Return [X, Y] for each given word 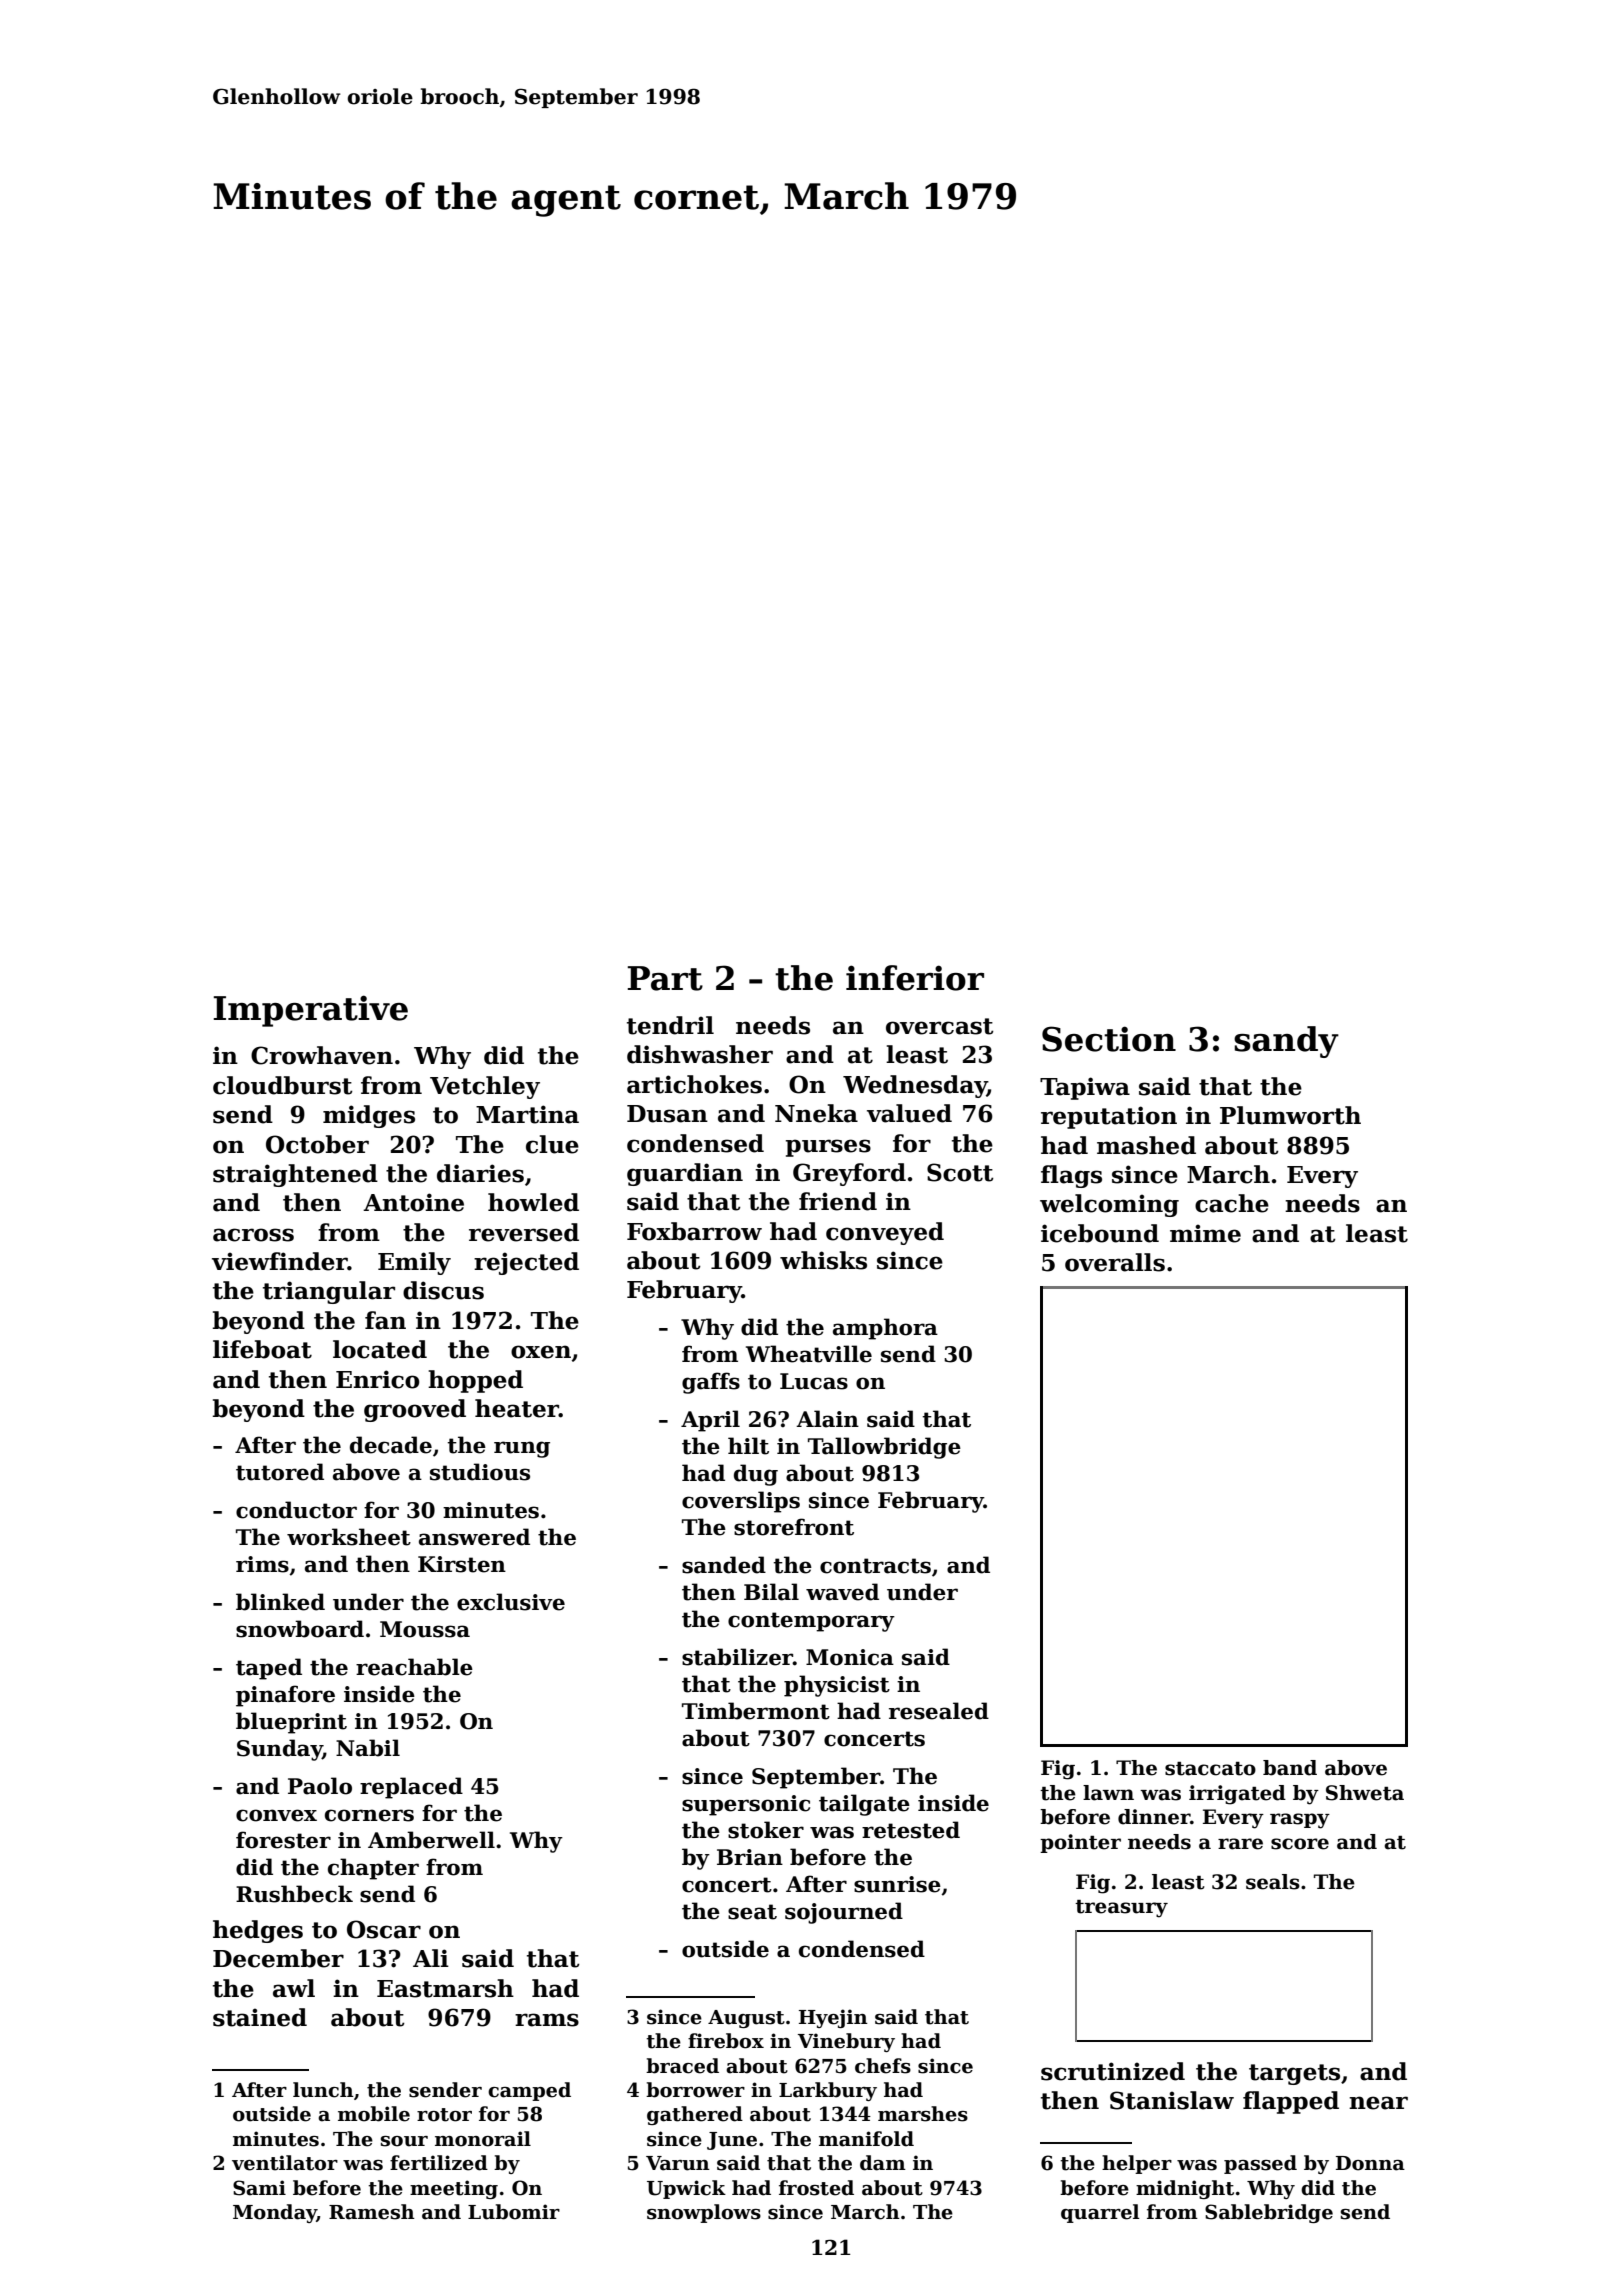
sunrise [897, 1884]
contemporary [811, 1622]
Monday [275, 2213]
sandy [1286, 1042]
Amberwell [431, 1840]
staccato [1210, 1769]
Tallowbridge [884, 1448]
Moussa [425, 1629]
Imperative [310, 1011]
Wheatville [809, 1354]
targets [1294, 2074]
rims [262, 1564]
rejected [526, 1263]
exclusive [511, 1602]
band [1290, 1768]
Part [665, 978]
